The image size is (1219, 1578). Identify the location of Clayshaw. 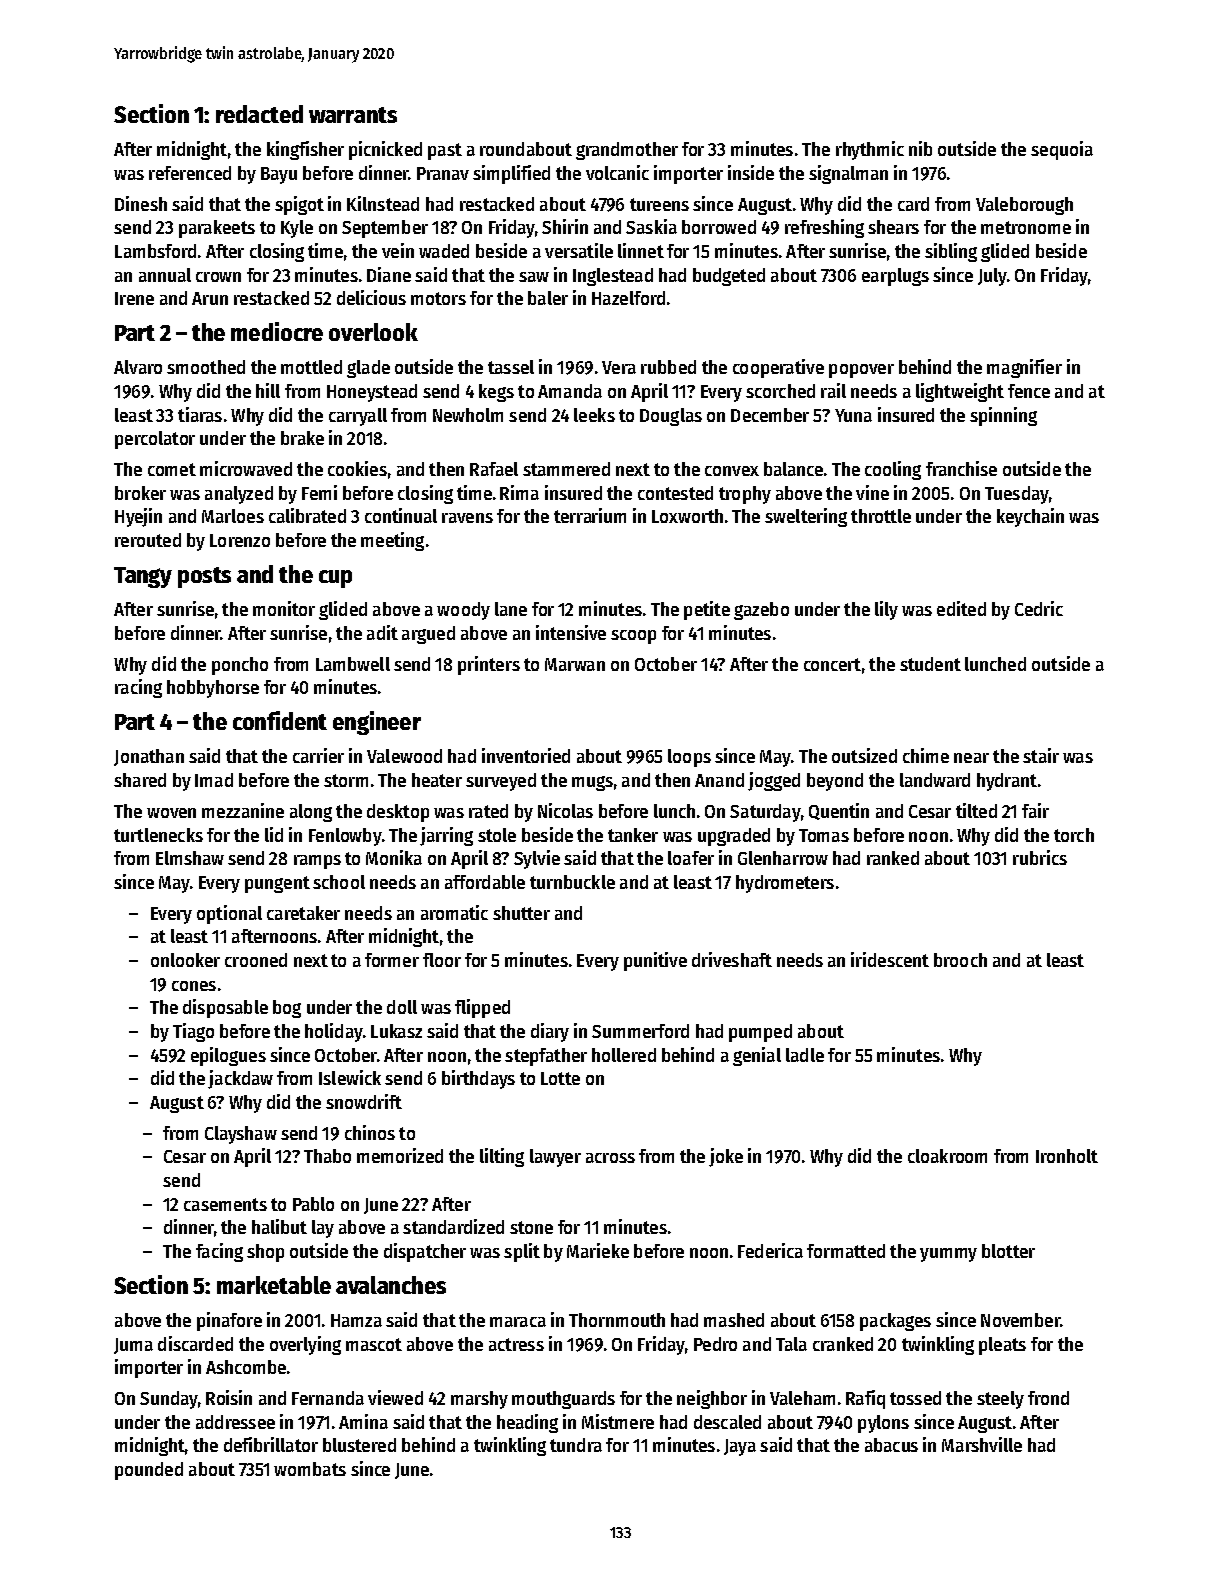
(241, 1135).
